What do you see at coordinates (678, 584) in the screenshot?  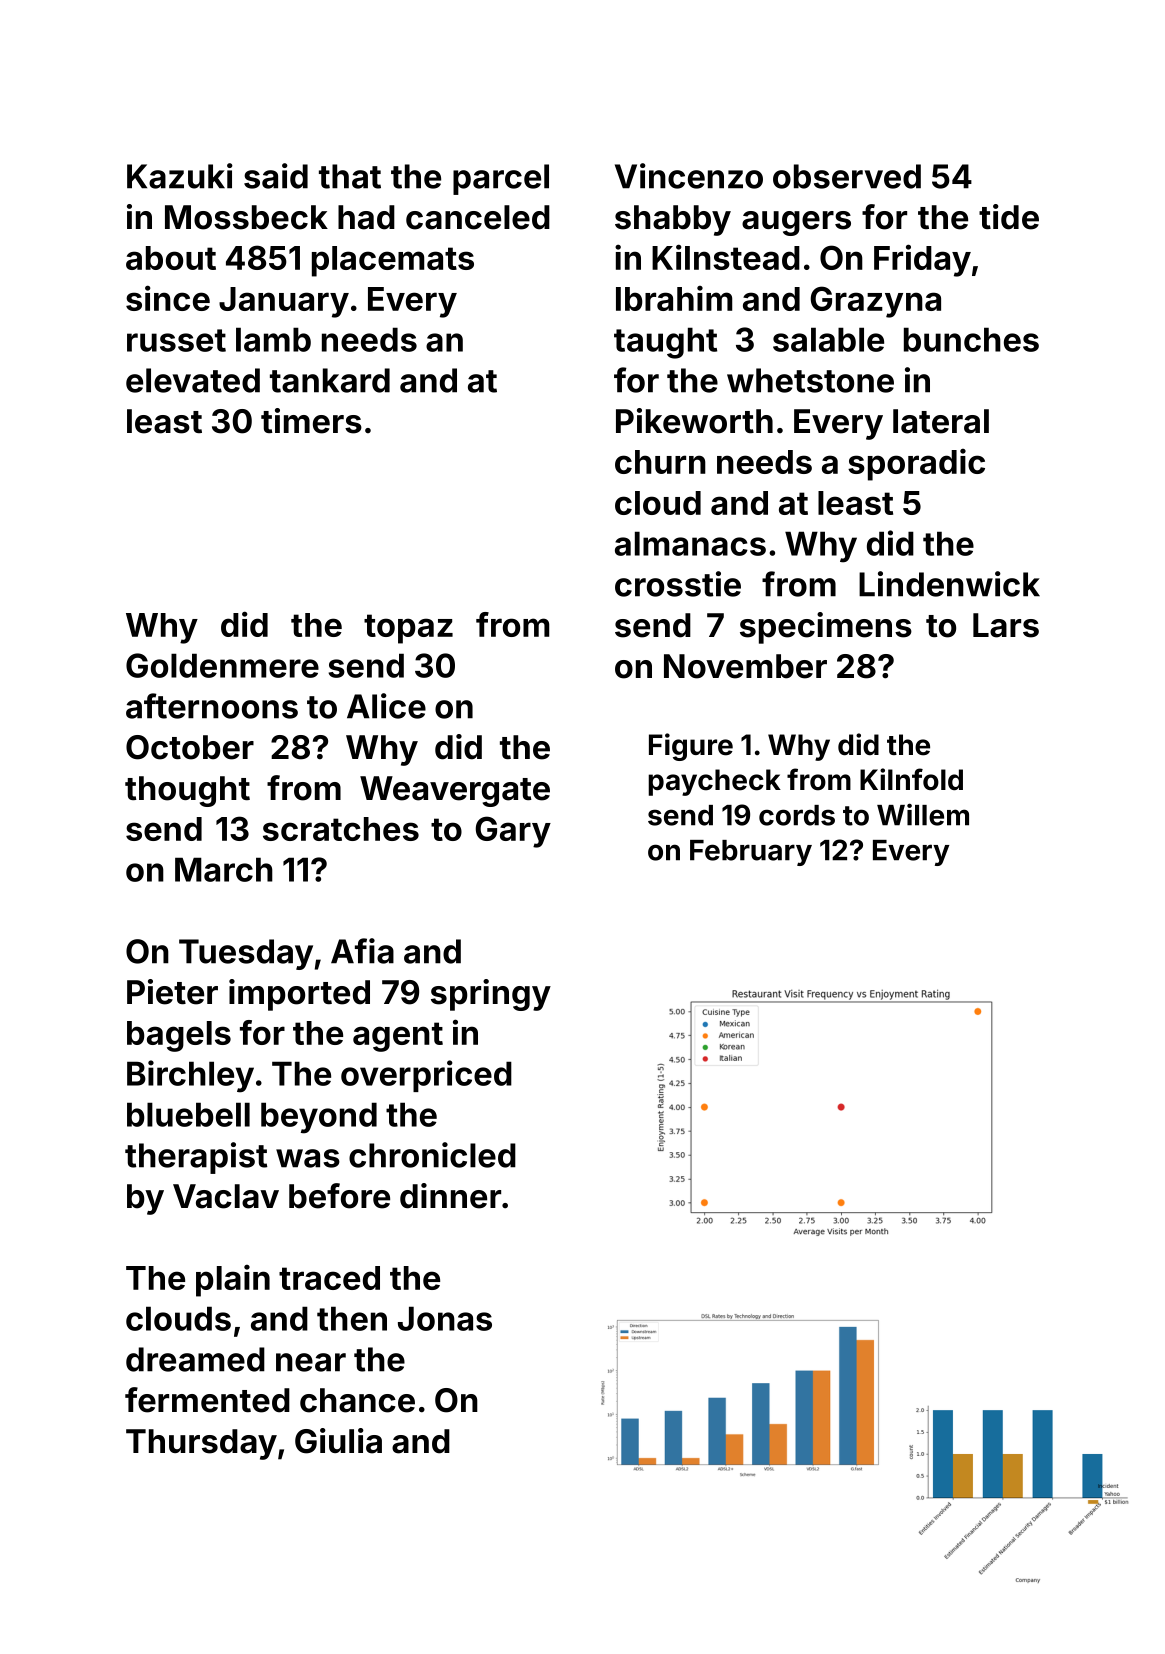 I see `crosstie` at bounding box center [678, 584].
